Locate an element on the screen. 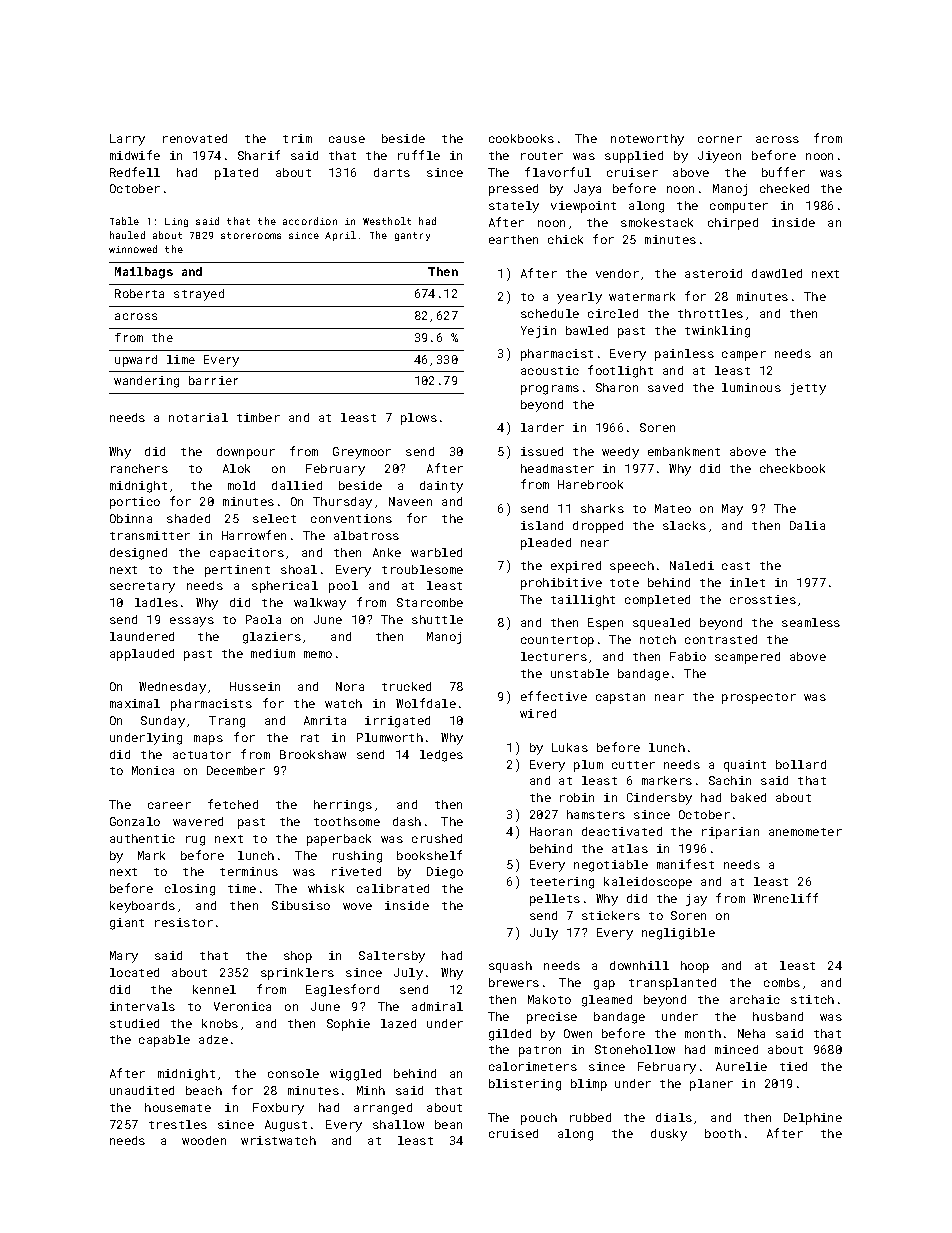 The height and width of the screenshot is (1233, 952). midwife is located at coordinates (135, 155).
